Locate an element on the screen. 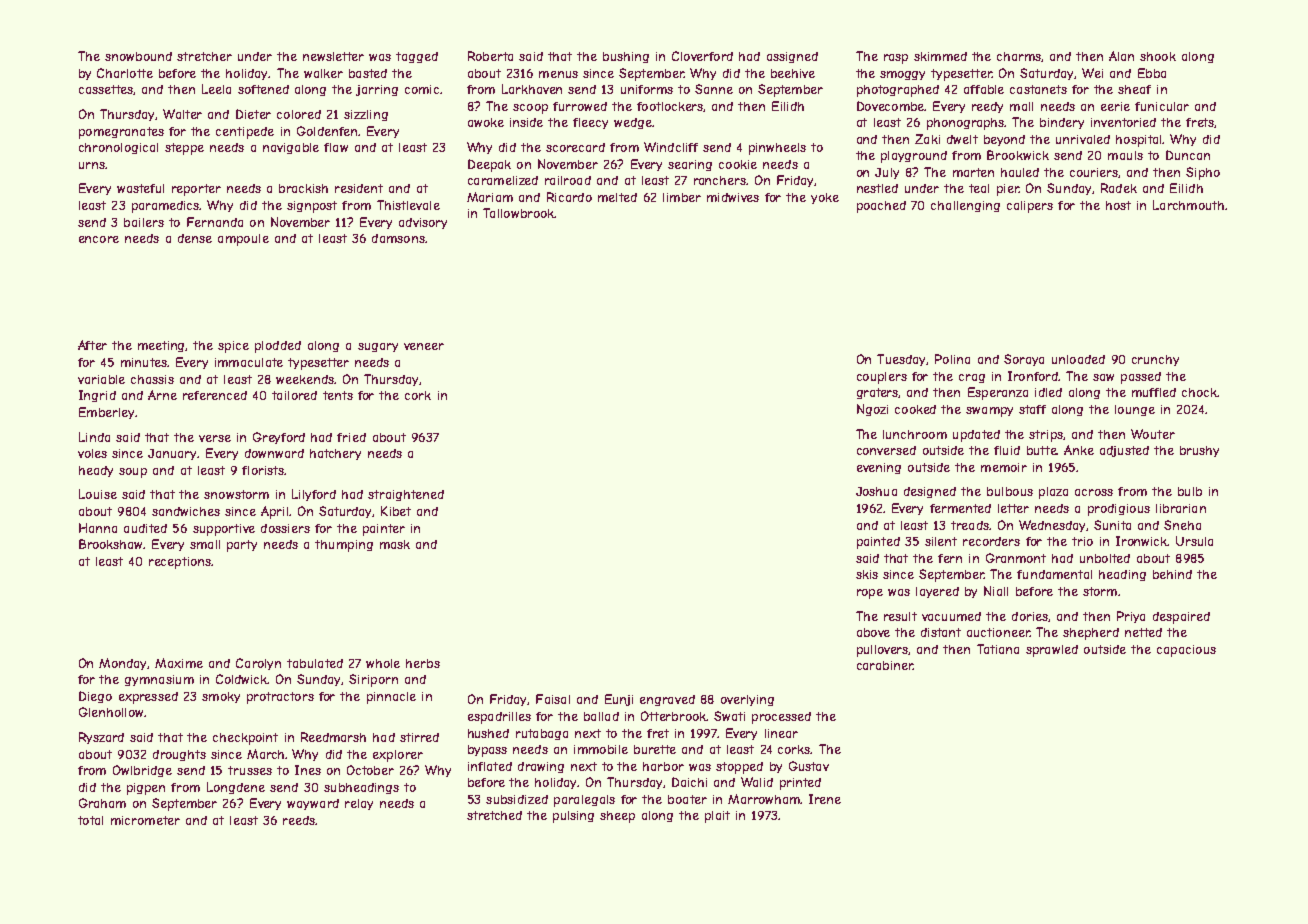  total is located at coordinates (90, 820).
